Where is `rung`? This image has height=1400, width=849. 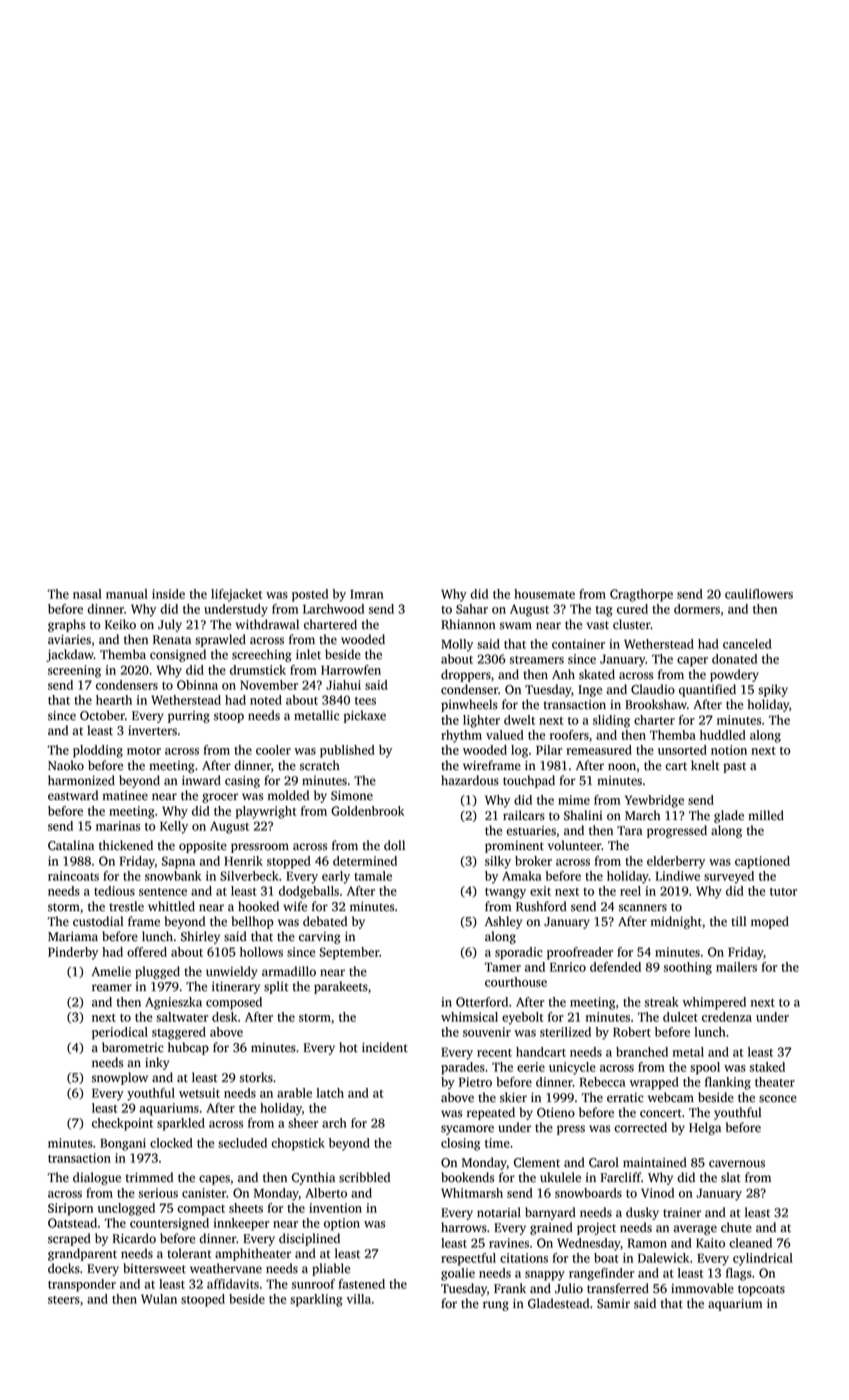 rung is located at coordinates (496, 1306).
